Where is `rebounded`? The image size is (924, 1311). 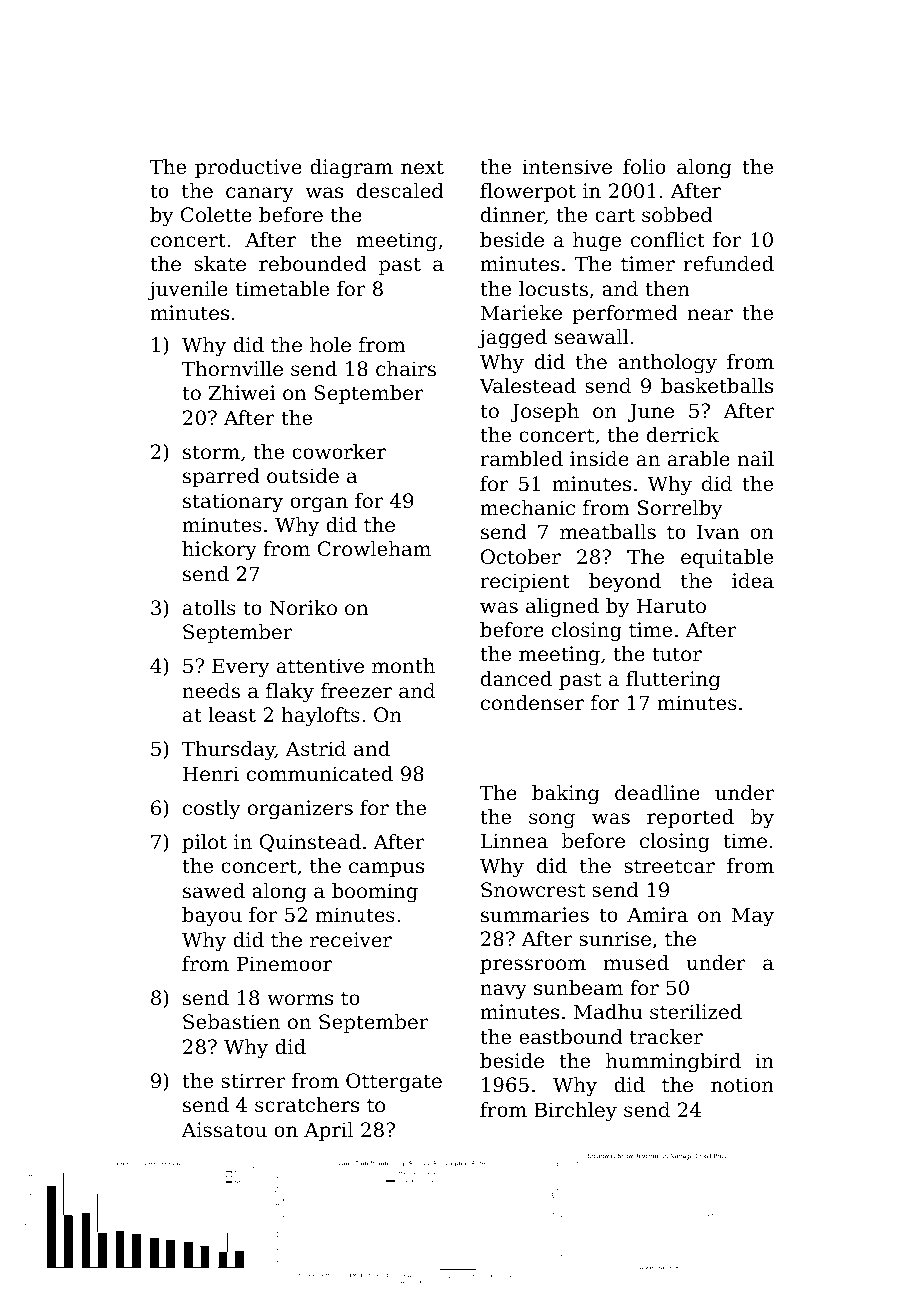 rebounded is located at coordinates (313, 264).
